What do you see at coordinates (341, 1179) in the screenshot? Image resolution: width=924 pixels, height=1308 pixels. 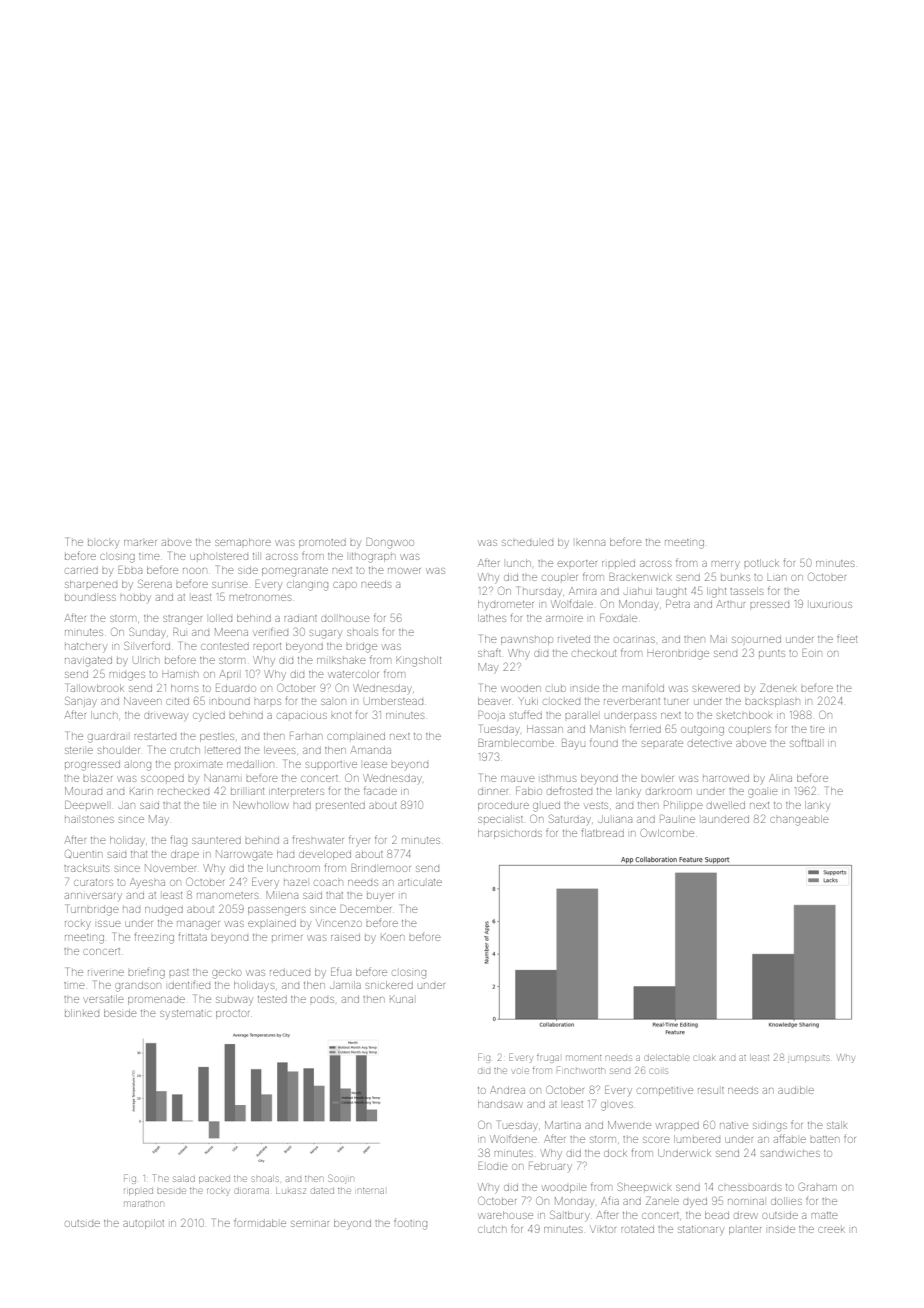 I see `Soojin` at bounding box center [341, 1179].
